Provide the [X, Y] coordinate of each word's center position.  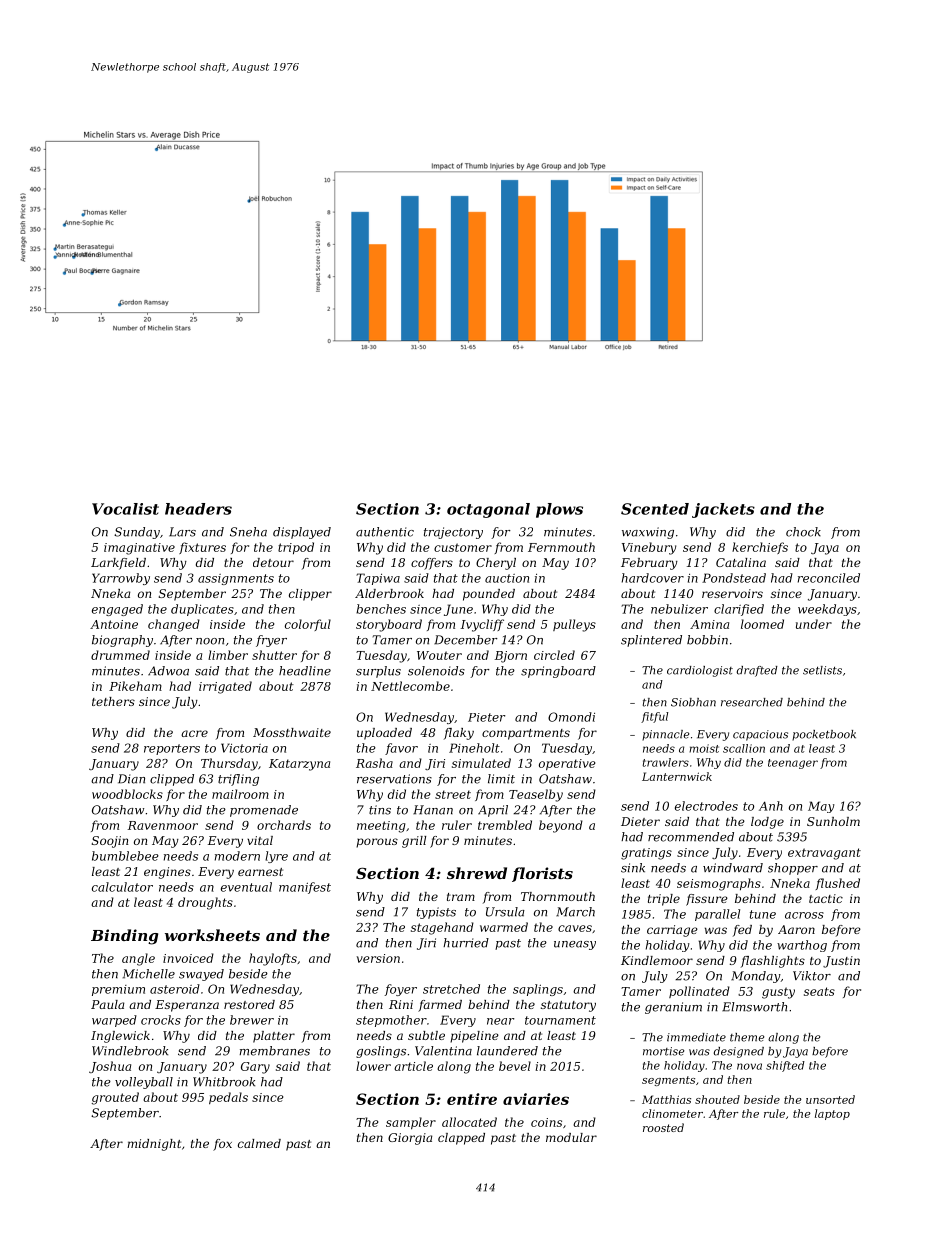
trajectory [453, 533]
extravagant [824, 854]
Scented [655, 509]
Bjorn [511, 657]
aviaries [536, 1099]
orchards [284, 825]
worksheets [212, 935]
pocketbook [824, 735]
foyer [400, 990]
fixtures [202, 548]
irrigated [225, 687]
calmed [259, 1143]
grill [414, 842]
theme [747, 1037]
